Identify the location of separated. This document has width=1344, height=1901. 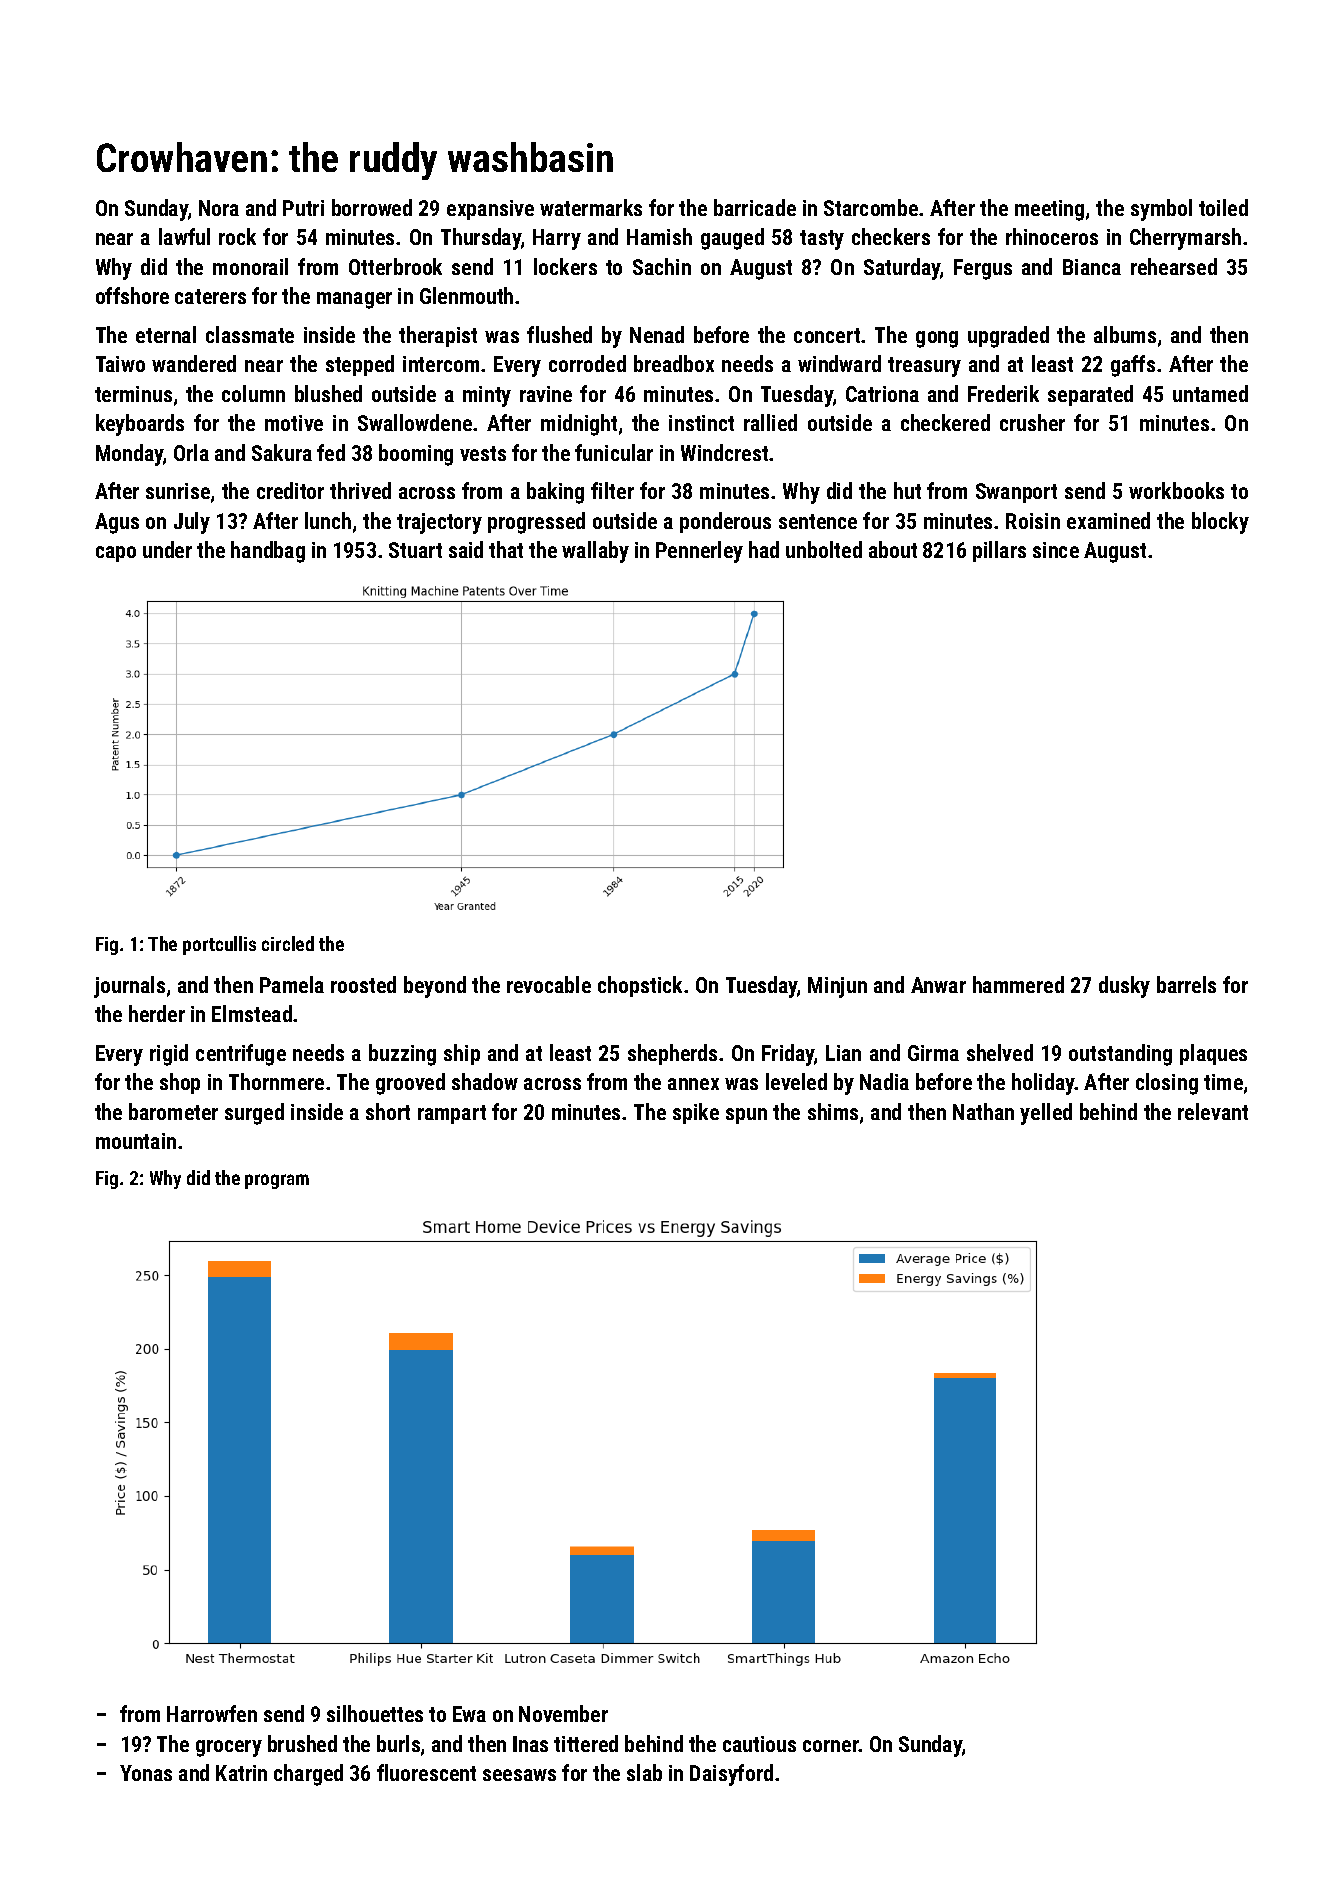
(1090, 395).
